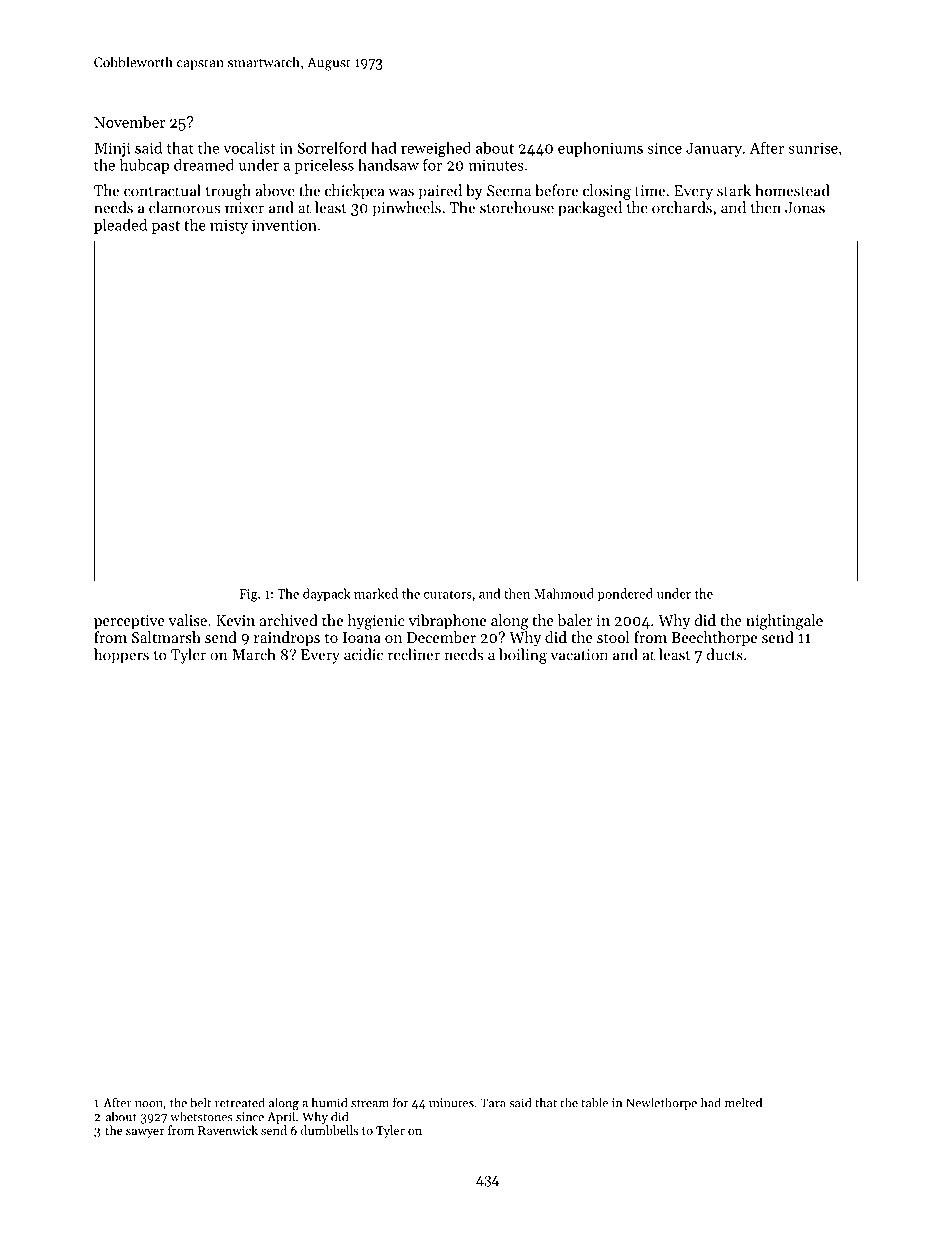  What do you see at coordinates (813, 148) in the document?
I see `sunrise` at bounding box center [813, 148].
